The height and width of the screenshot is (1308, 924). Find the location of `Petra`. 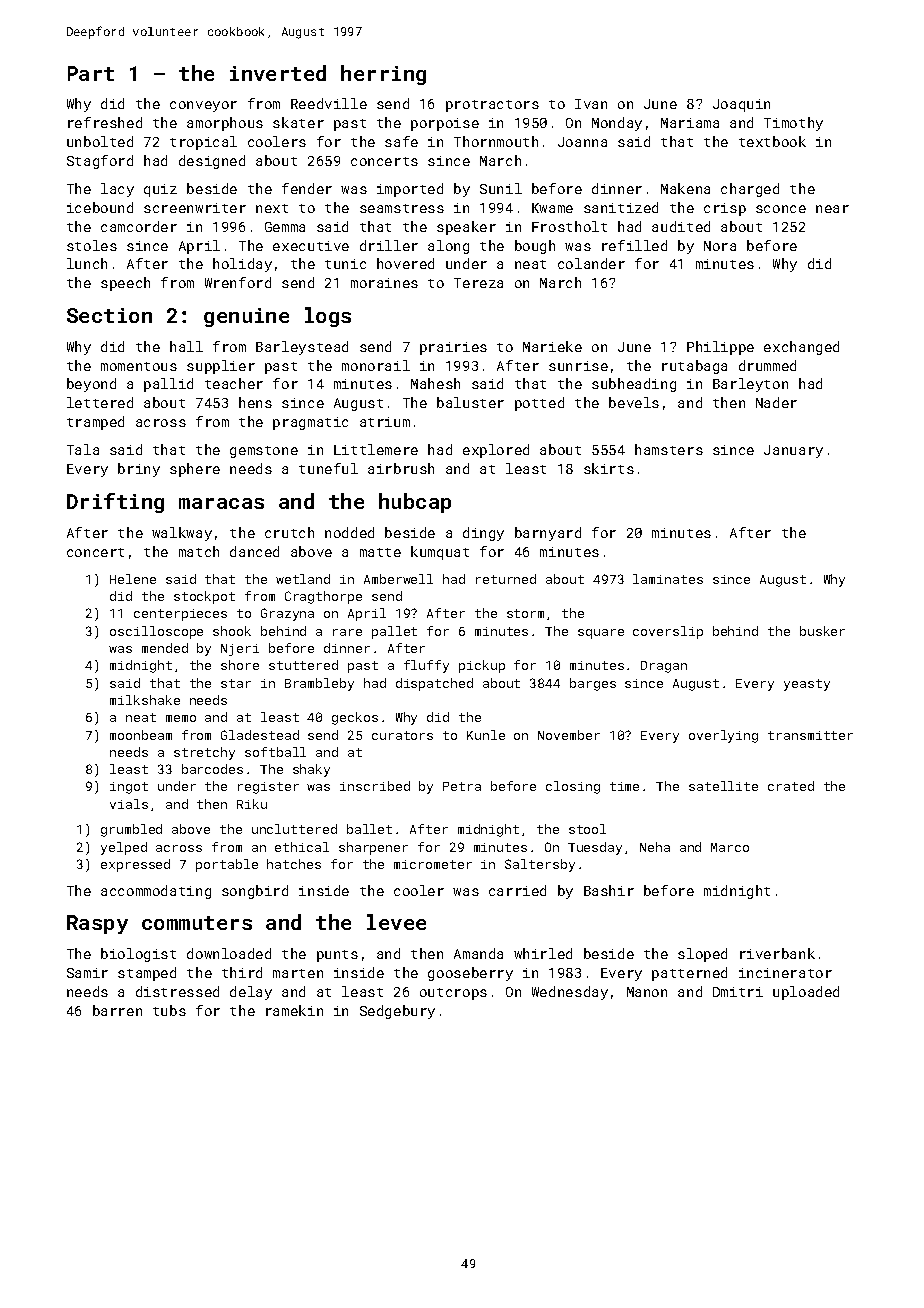

Petra is located at coordinates (462, 786).
